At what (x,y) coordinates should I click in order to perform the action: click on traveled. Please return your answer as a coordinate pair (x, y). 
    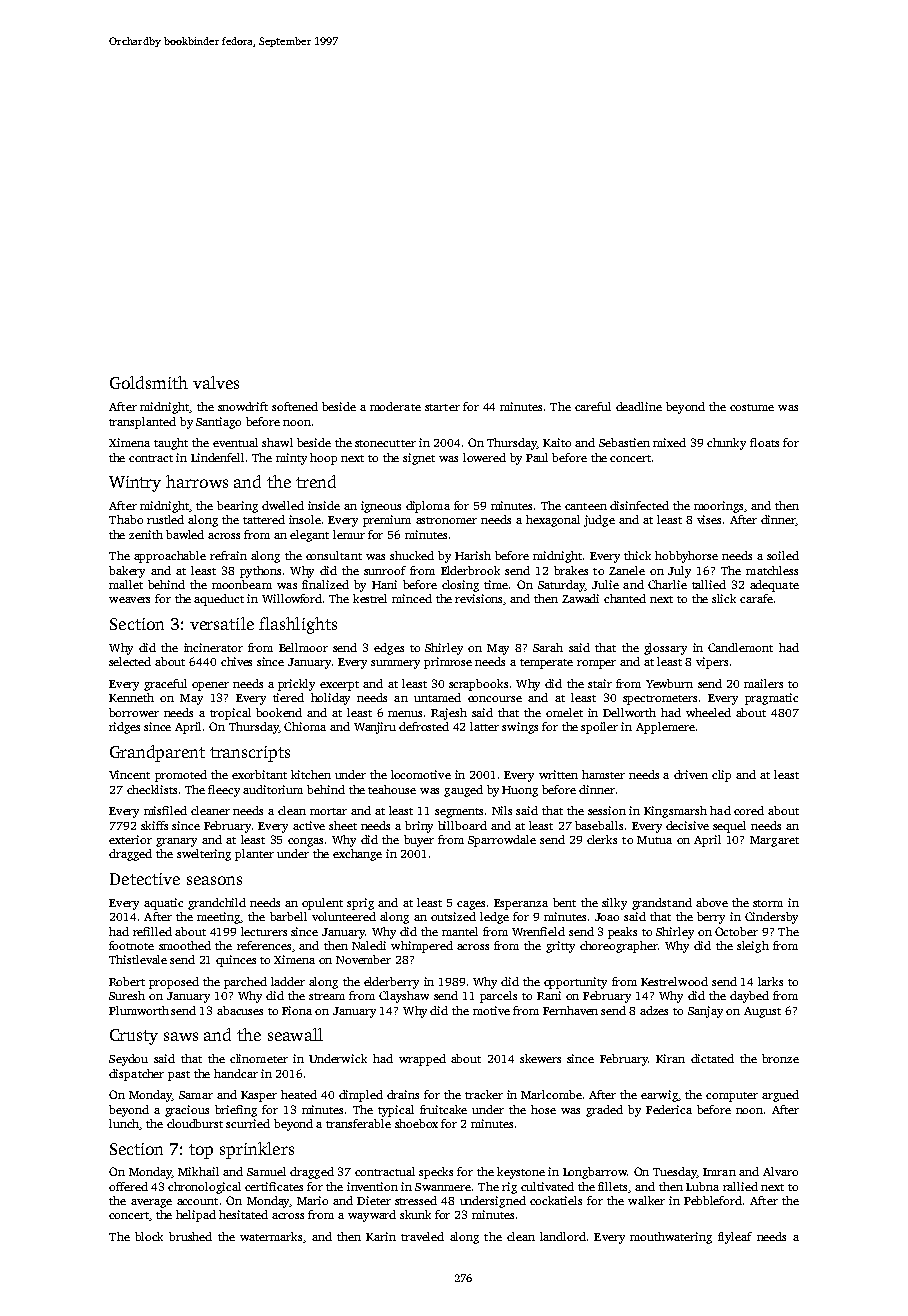
    Looking at the image, I should click on (422, 1236).
